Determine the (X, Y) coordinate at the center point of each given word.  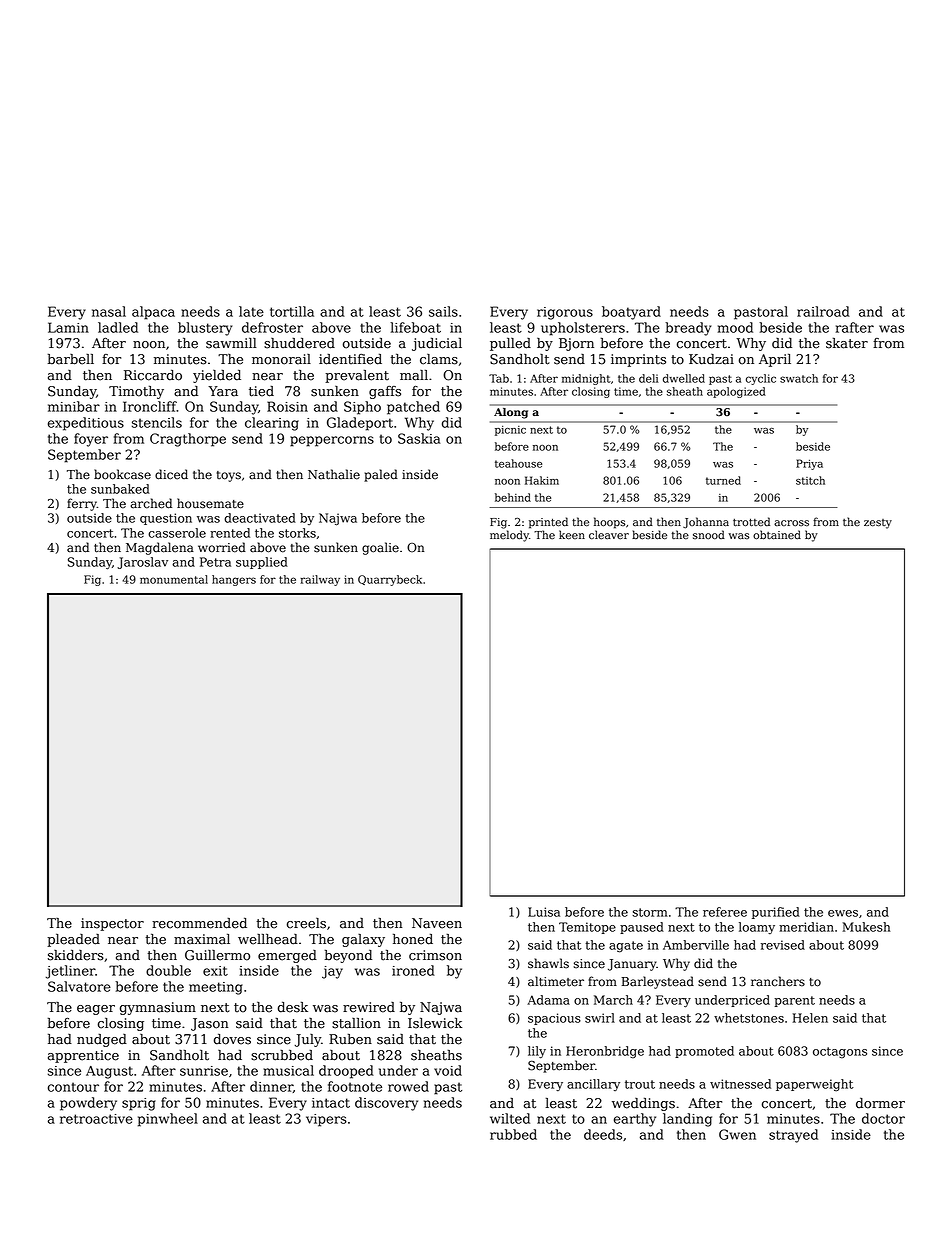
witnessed (740, 1084)
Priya (809, 464)
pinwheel (168, 1120)
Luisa (544, 912)
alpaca (153, 313)
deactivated (260, 518)
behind (513, 497)
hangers (234, 580)
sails (443, 311)
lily (537, 1052)
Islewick (435, 1023)
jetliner (70, 972)
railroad (823, 311)
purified (776, 913)
